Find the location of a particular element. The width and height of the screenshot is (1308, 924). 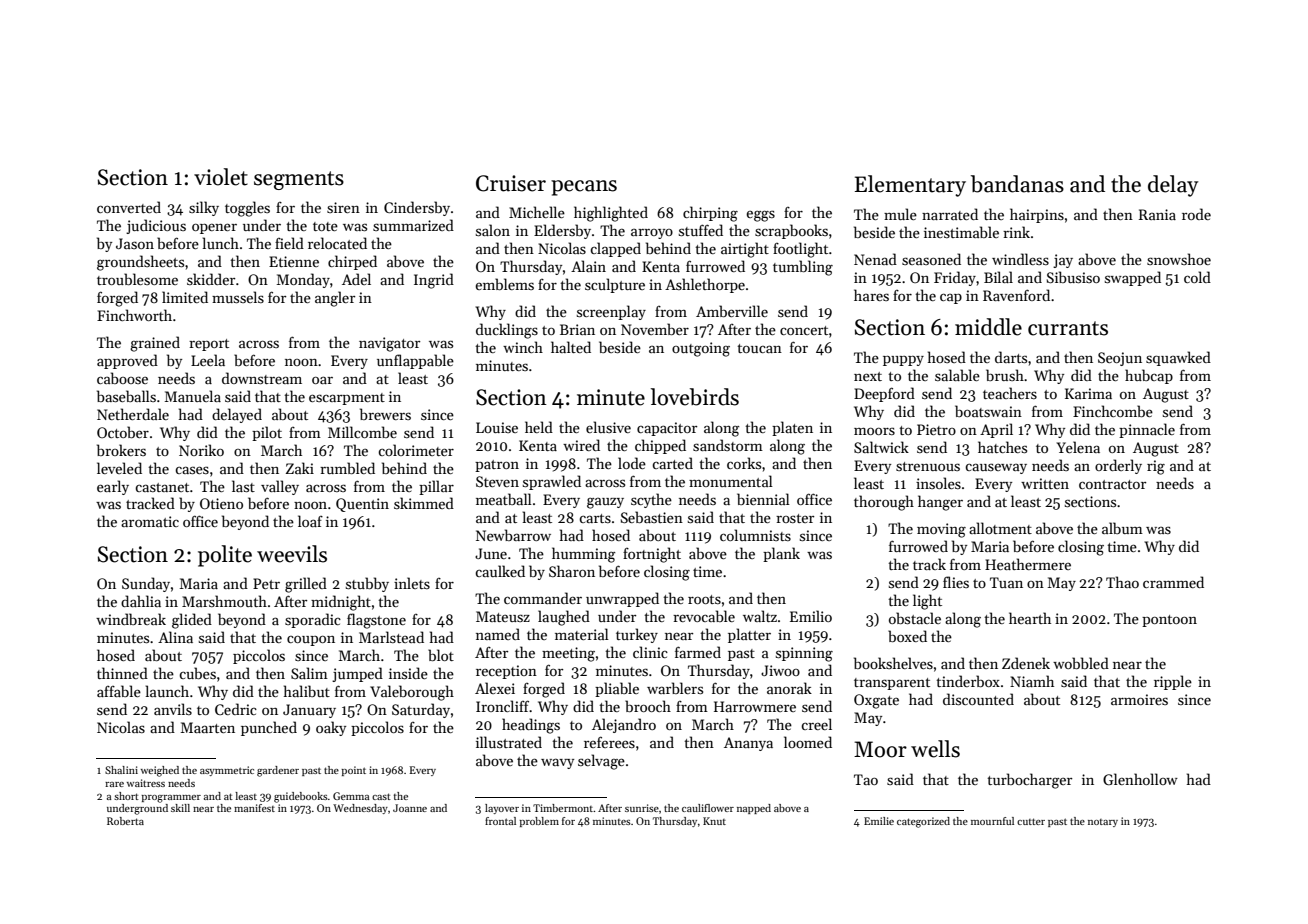

Cedric is located at coordinates (236, 709).
